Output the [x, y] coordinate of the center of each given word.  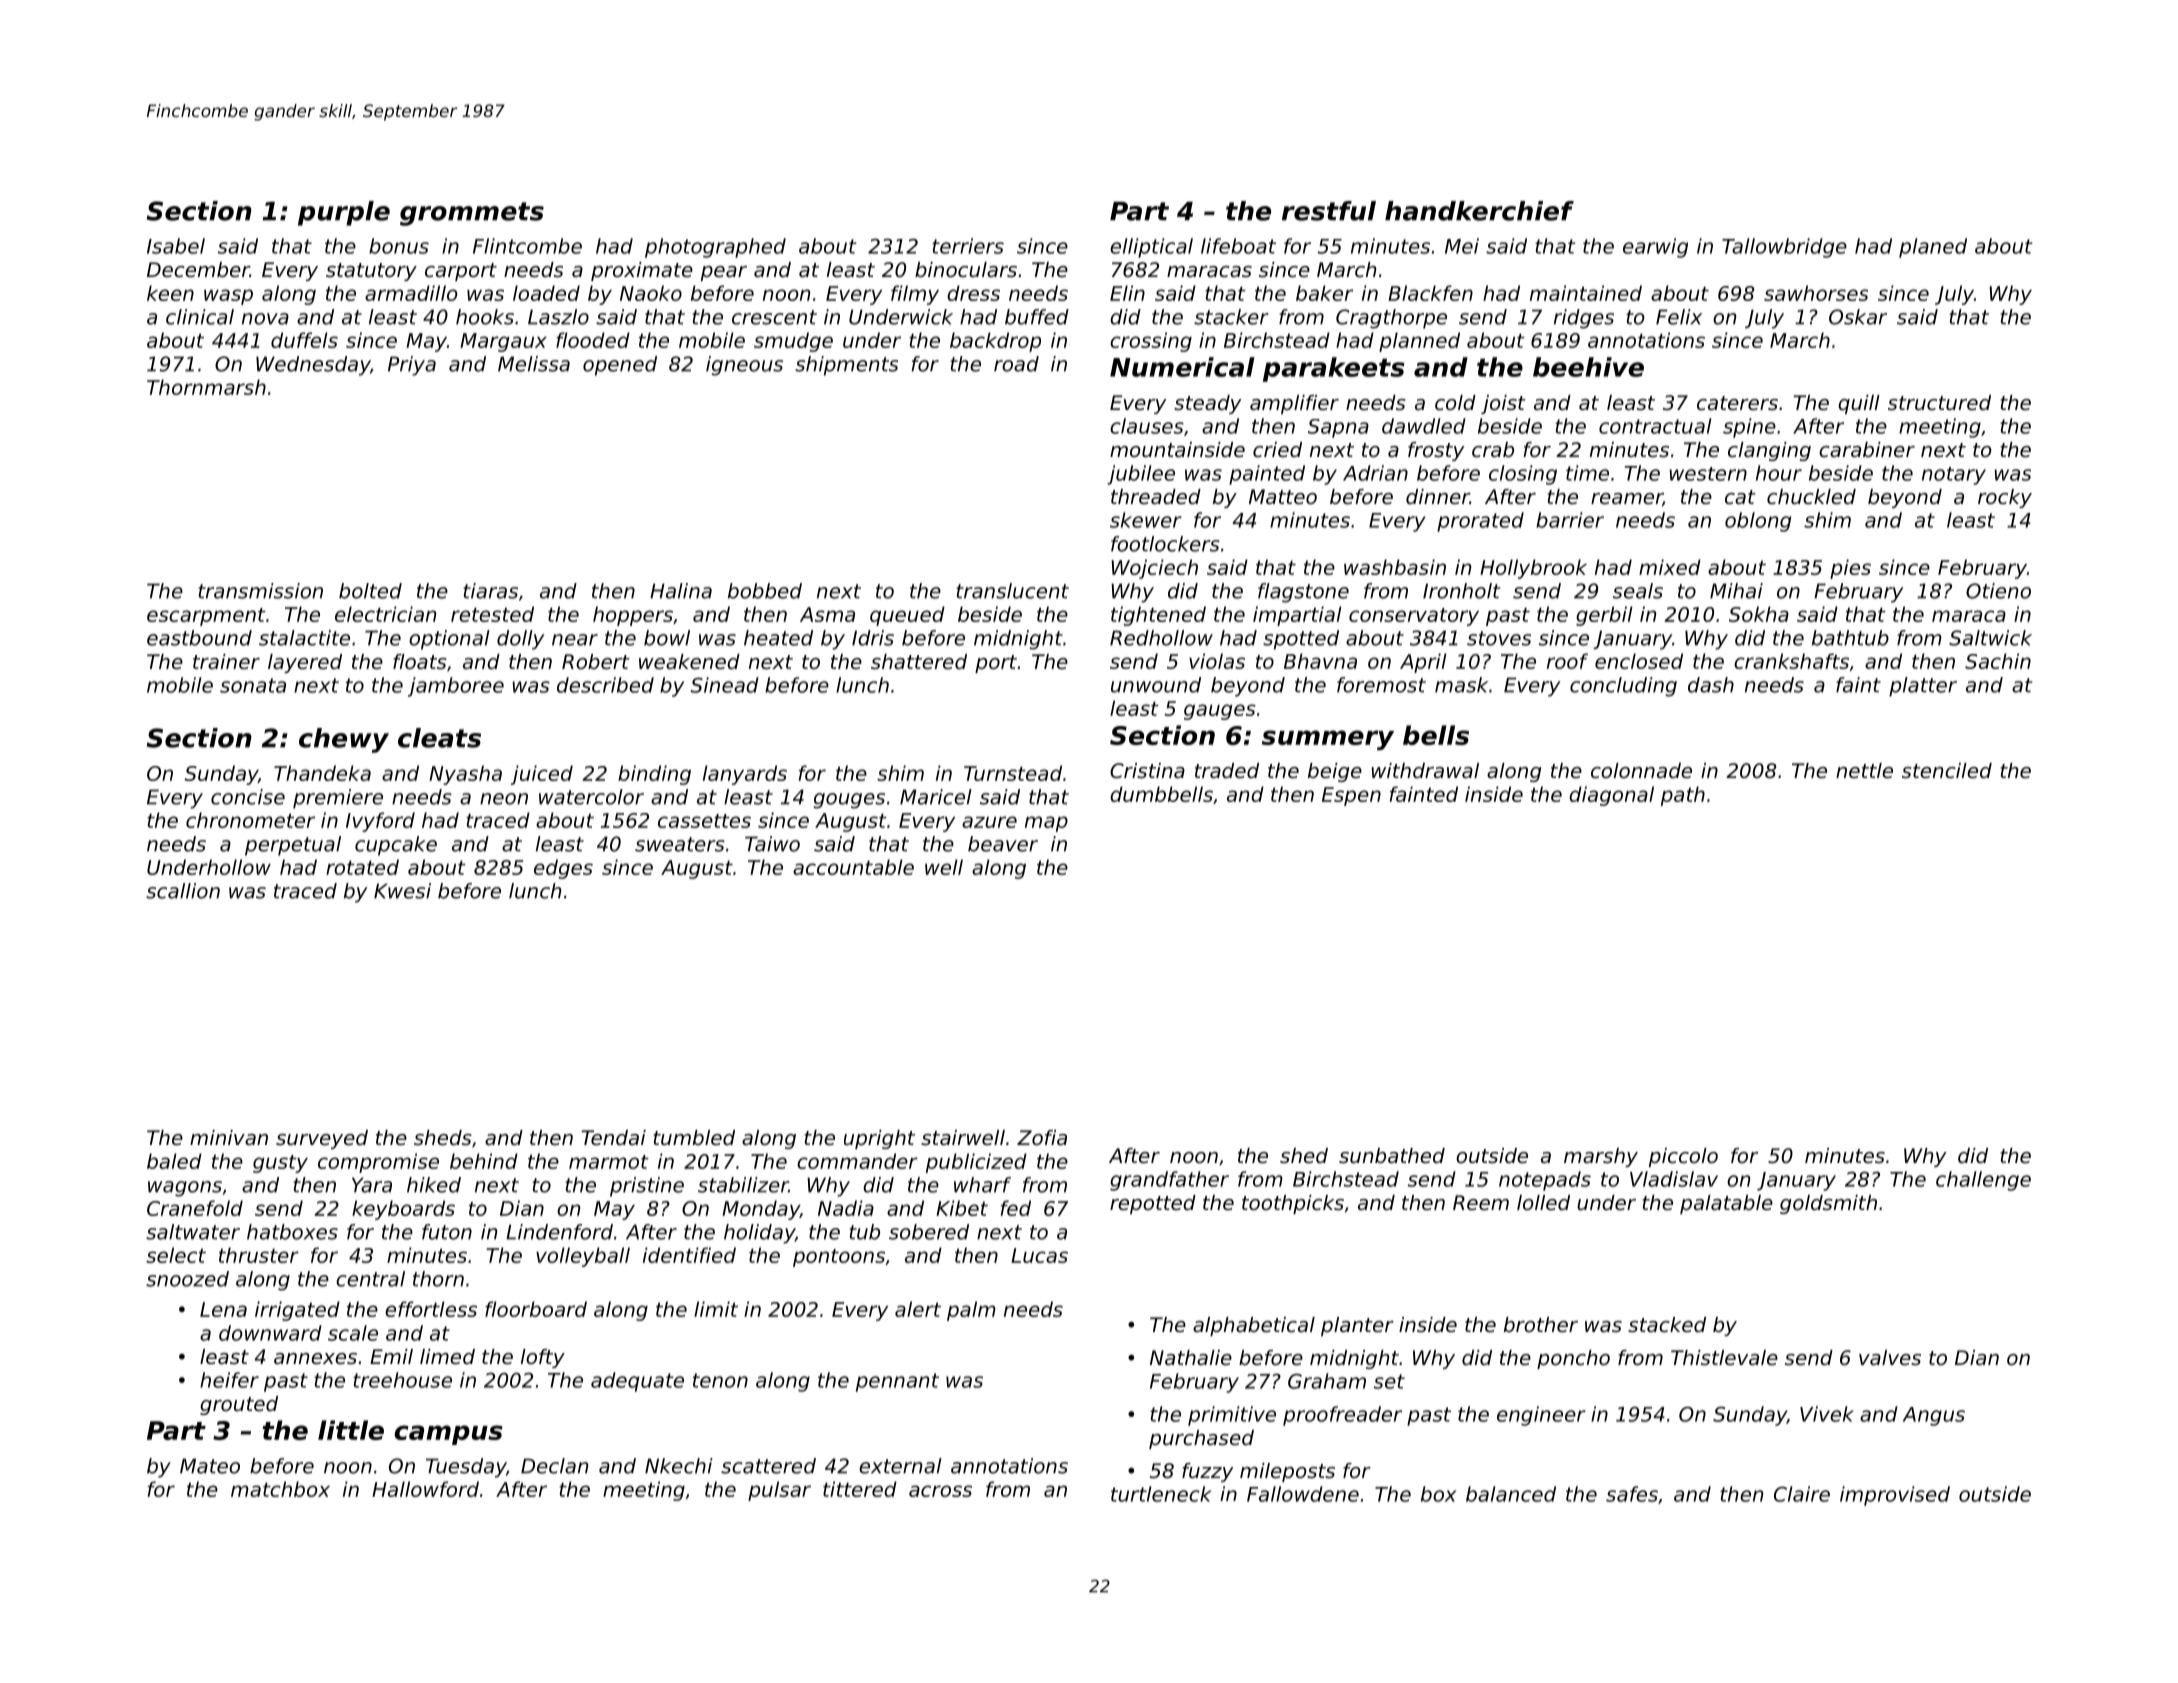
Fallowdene [1303, 1494]
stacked [1667, 1325]
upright [879, 1139]
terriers [968, 246]
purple [344, 213]
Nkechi [679, 1466]
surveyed [322, 1139]
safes [1632, 1494]
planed [1933, 248]
